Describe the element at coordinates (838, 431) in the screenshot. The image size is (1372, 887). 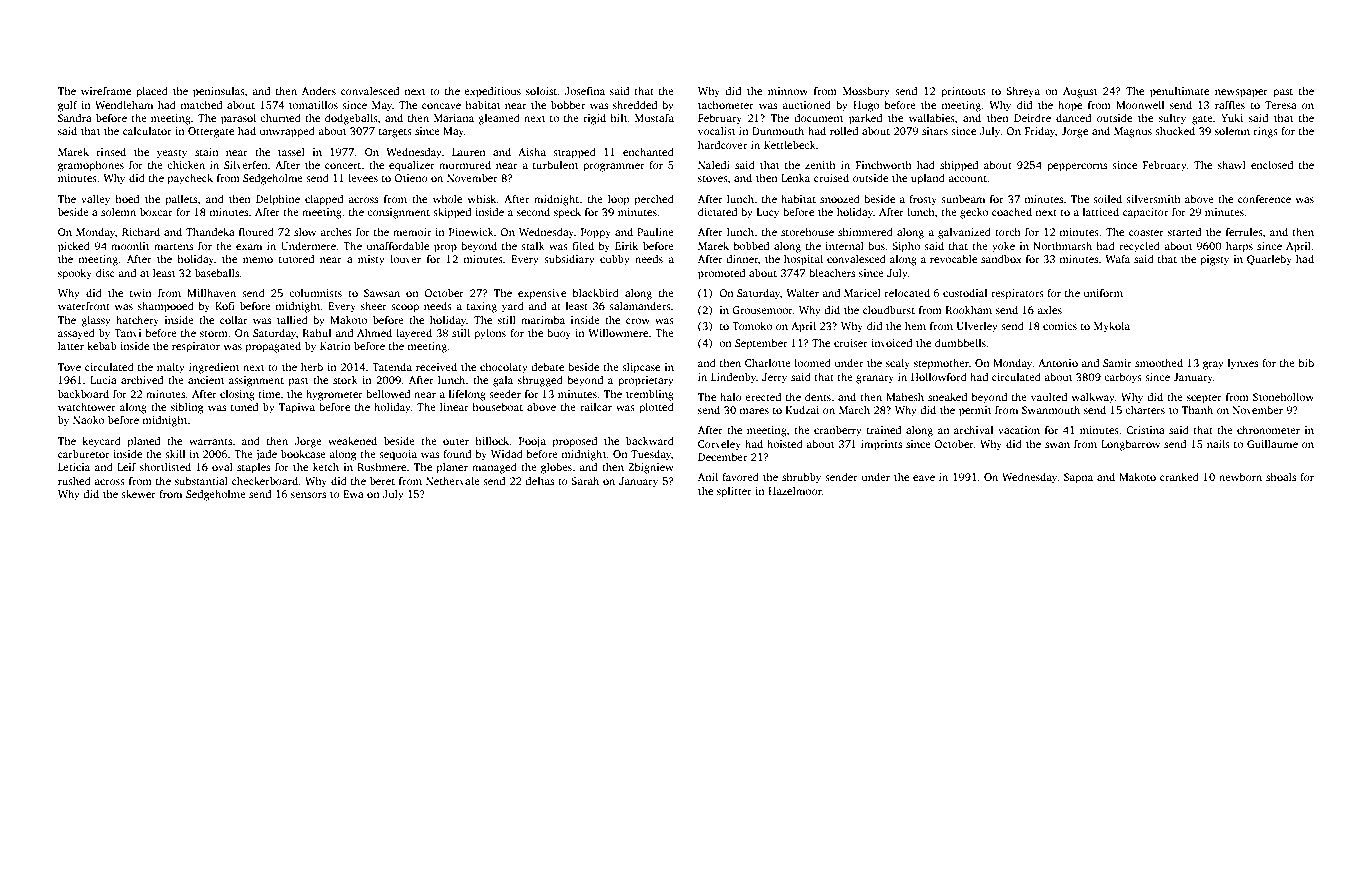
I see `cranberry` at that location.
